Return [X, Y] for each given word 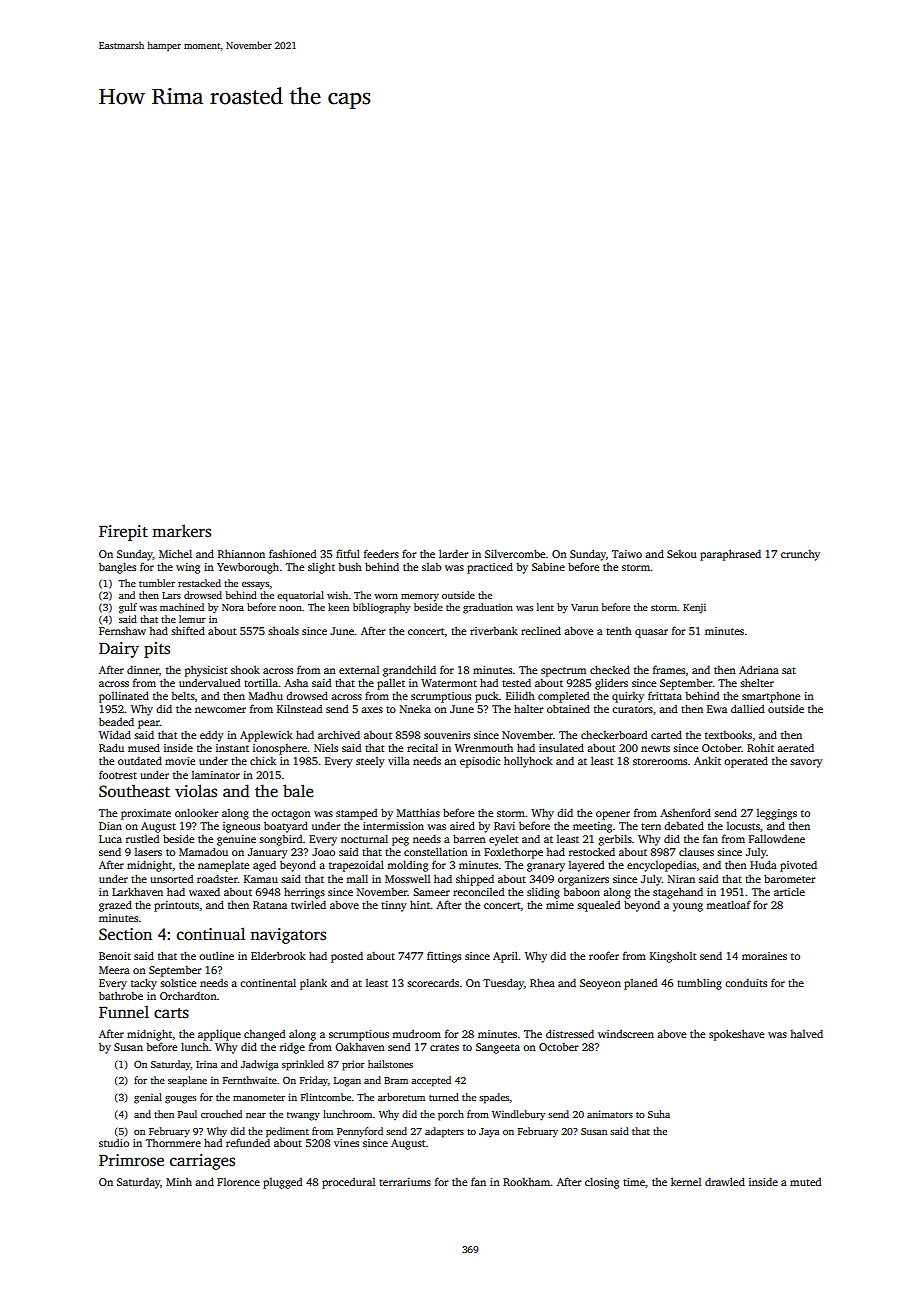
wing [188, 568]
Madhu [266, 695]
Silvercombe [515, 553]
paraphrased [730, 555]
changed [264, 1035]
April [505, 957]
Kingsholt [673, 957]
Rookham [527, 1181]
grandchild [409, 671]
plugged [282, 1183]
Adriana [759, 669]
